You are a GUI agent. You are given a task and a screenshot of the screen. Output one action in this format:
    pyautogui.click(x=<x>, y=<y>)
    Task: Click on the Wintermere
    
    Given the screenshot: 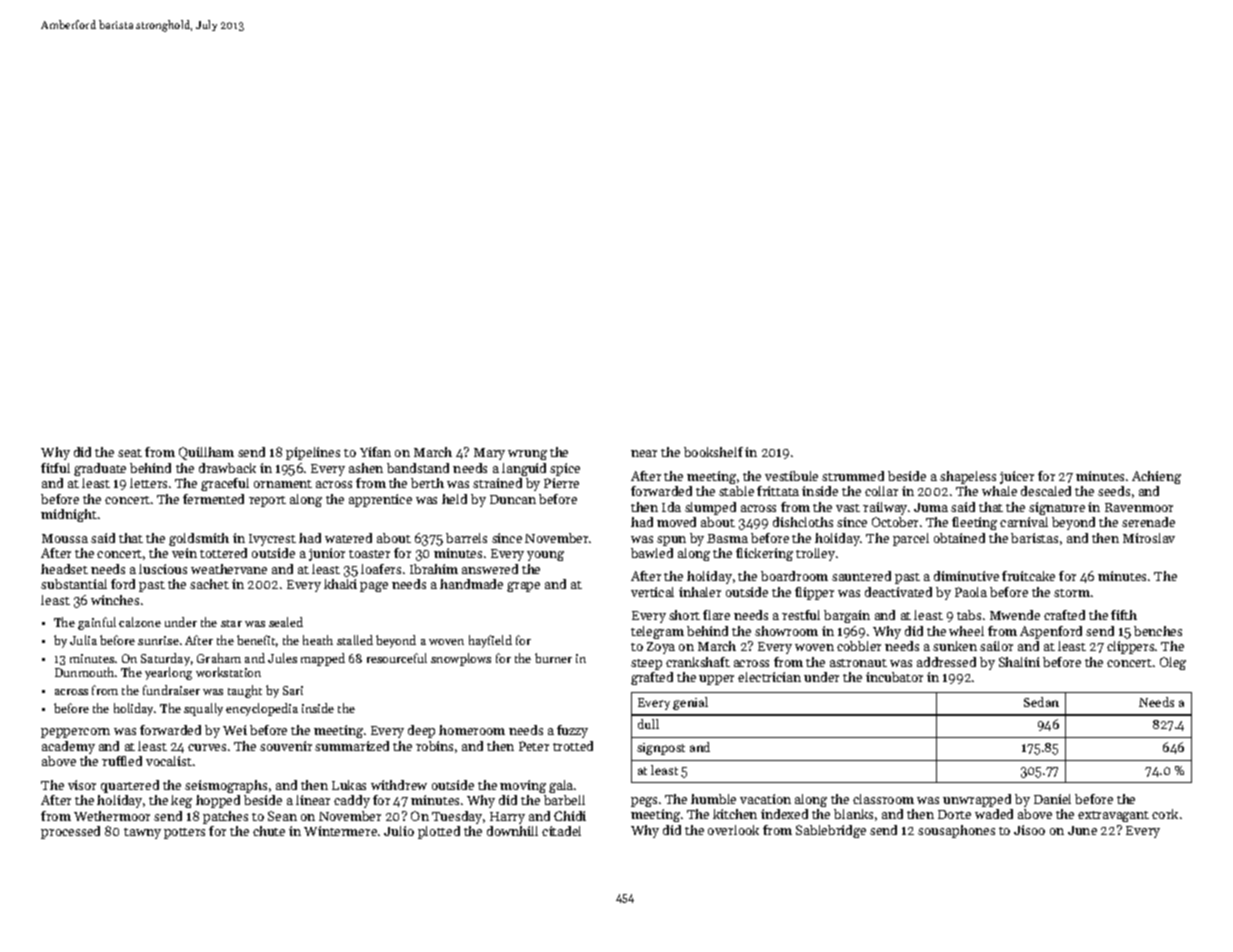 What is the action you would take?
    pyautogui.click(x=340, y=831)
